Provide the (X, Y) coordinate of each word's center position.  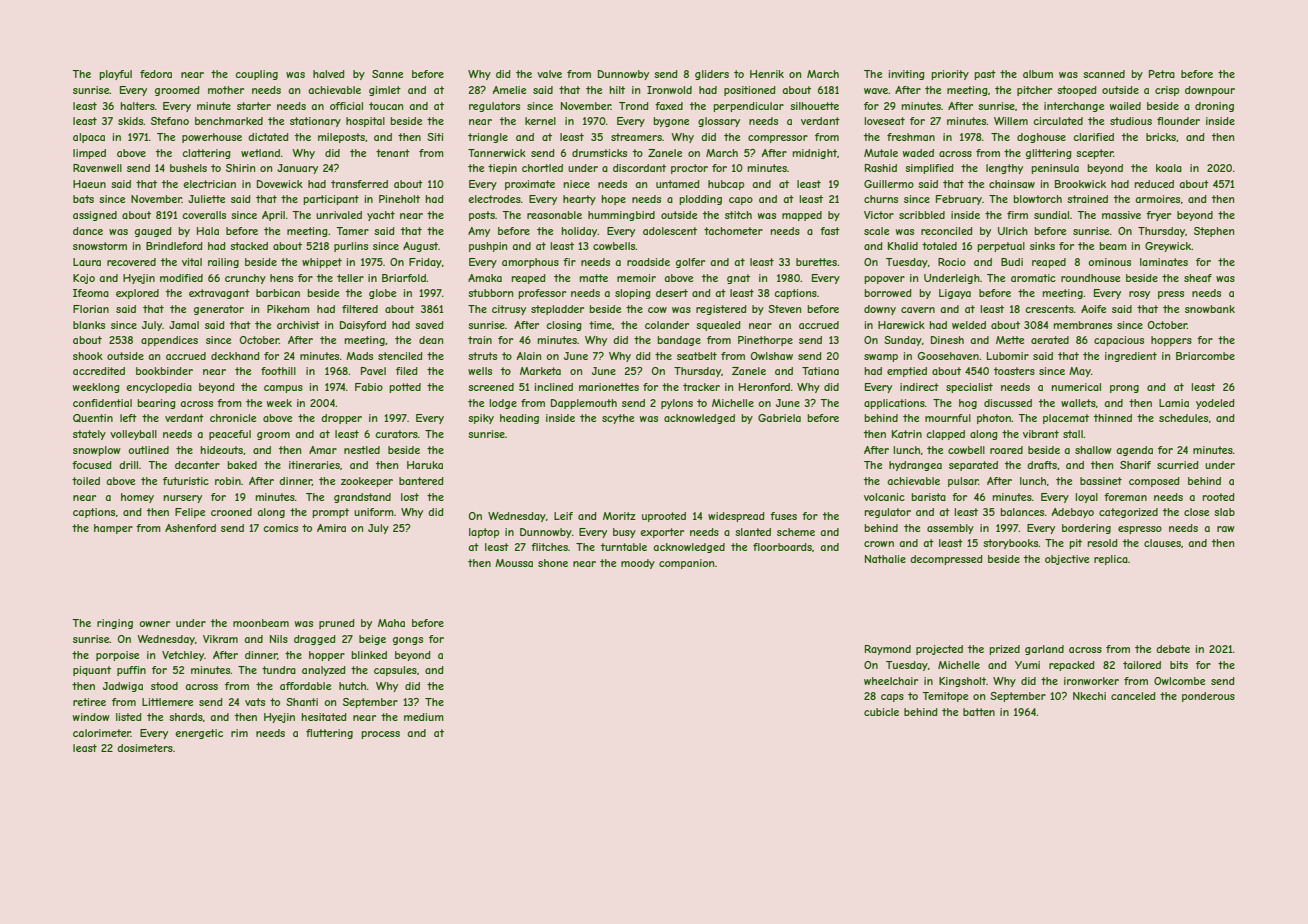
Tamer (352, 231)
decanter (197, 465)
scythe (618, 419)
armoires (1157, 199)
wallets (1078, 403)
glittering (1049, 154)
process (380, 735)
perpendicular (748, 107)
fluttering (329, 734)
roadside (648, 262)
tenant (393, 153)
